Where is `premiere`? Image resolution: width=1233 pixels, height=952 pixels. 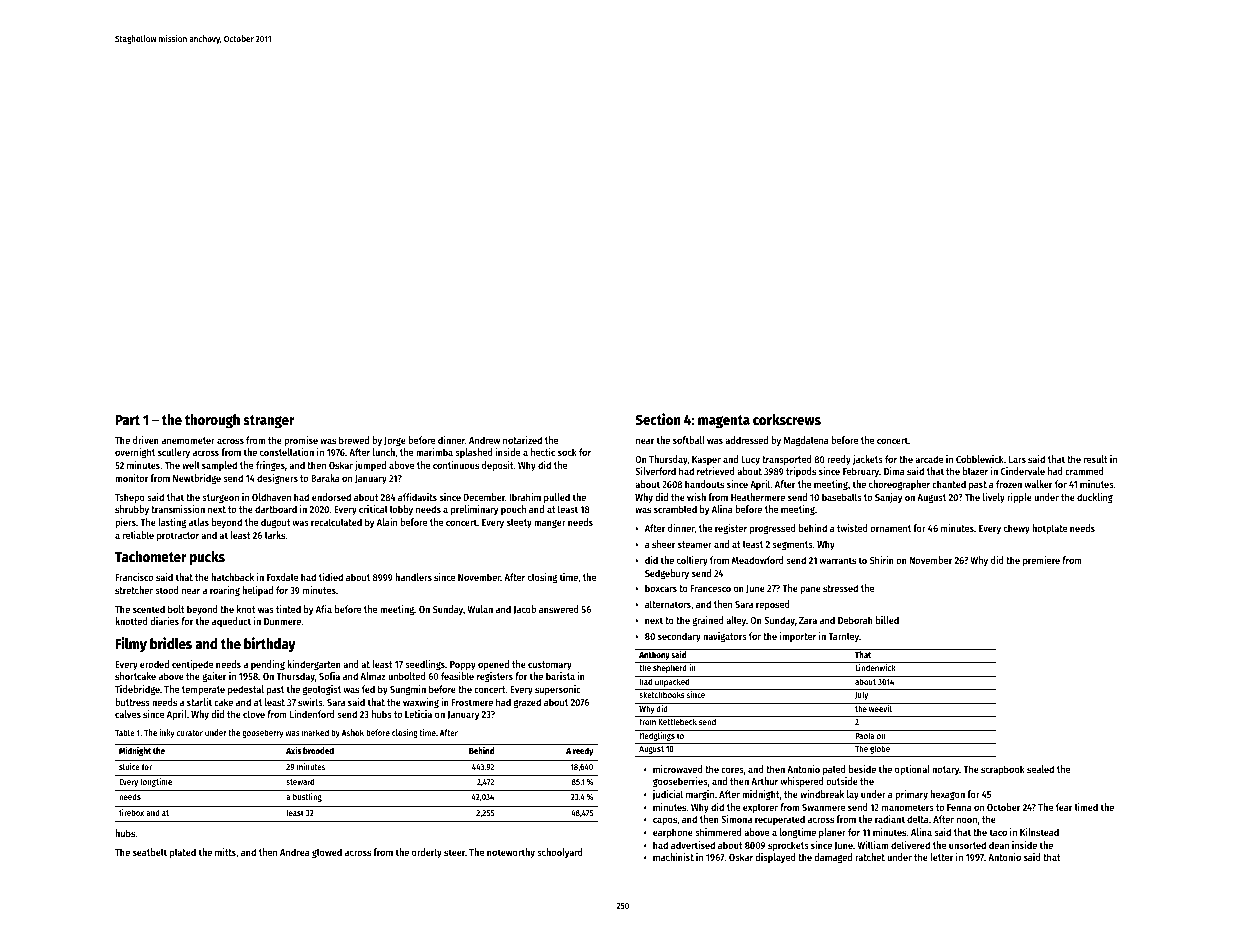 premiere is located at coordinates (1041, 561).
